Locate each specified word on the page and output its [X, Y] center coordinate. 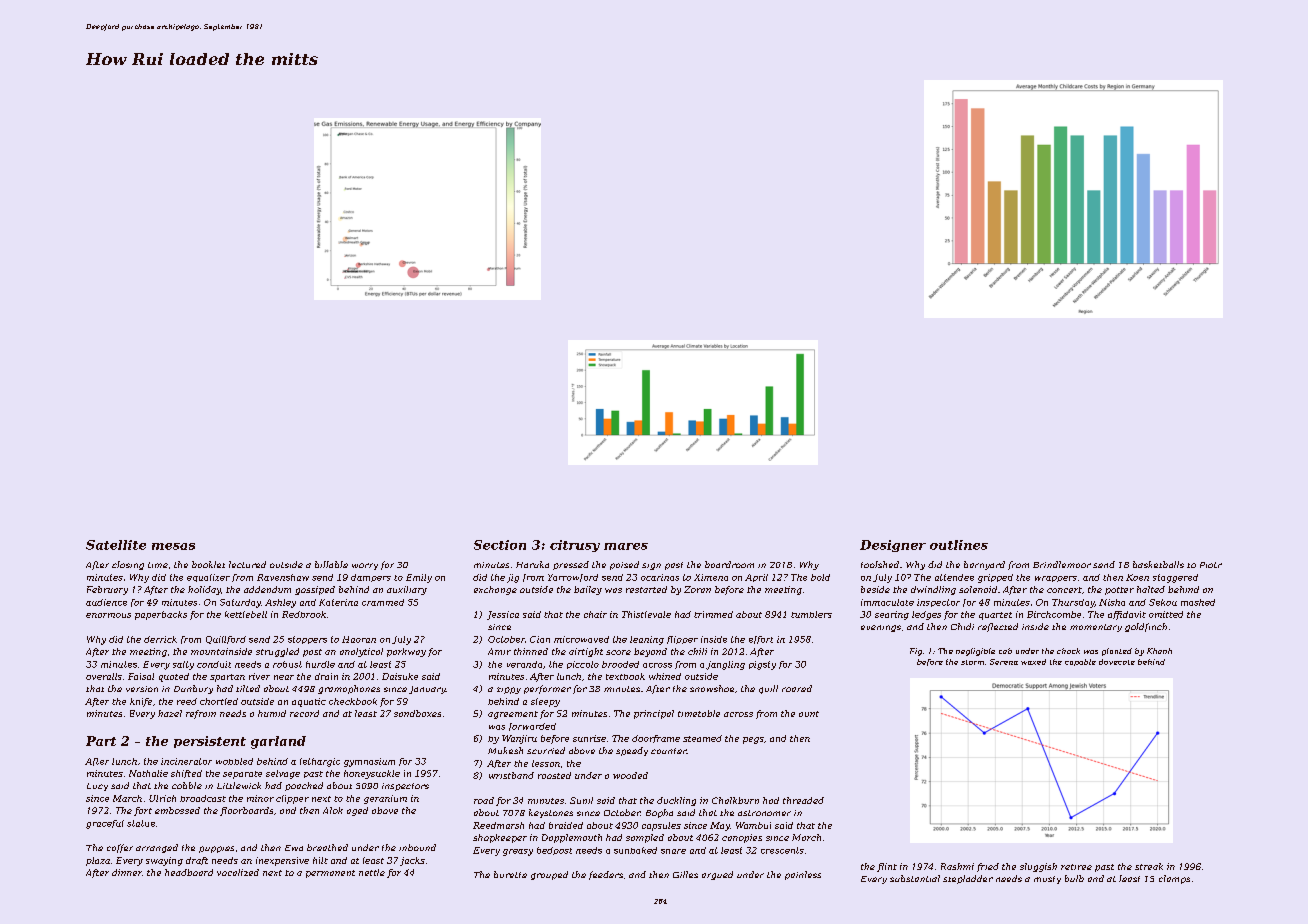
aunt [809, 714]
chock [1068, 651]
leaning [647, 640]
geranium [385, 799]
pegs [753, 740]
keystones [551, 813]
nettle [372, 872]
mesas [173, 546]
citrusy [575, 546]
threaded [803, 800]
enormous [108, 615]
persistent [210, 742]
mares [626, 546]
